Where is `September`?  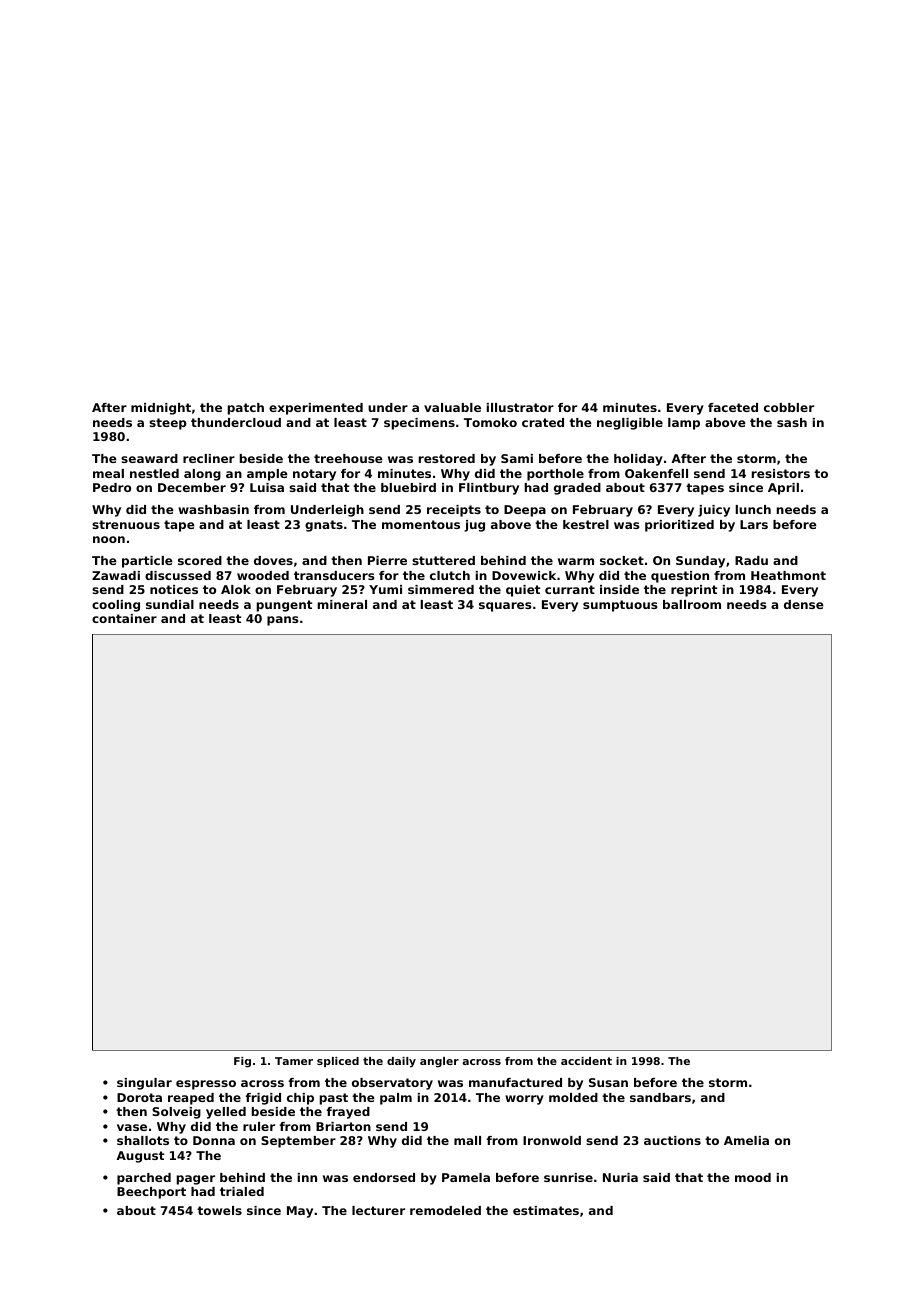
September is located at coordinates (298, 1142).
